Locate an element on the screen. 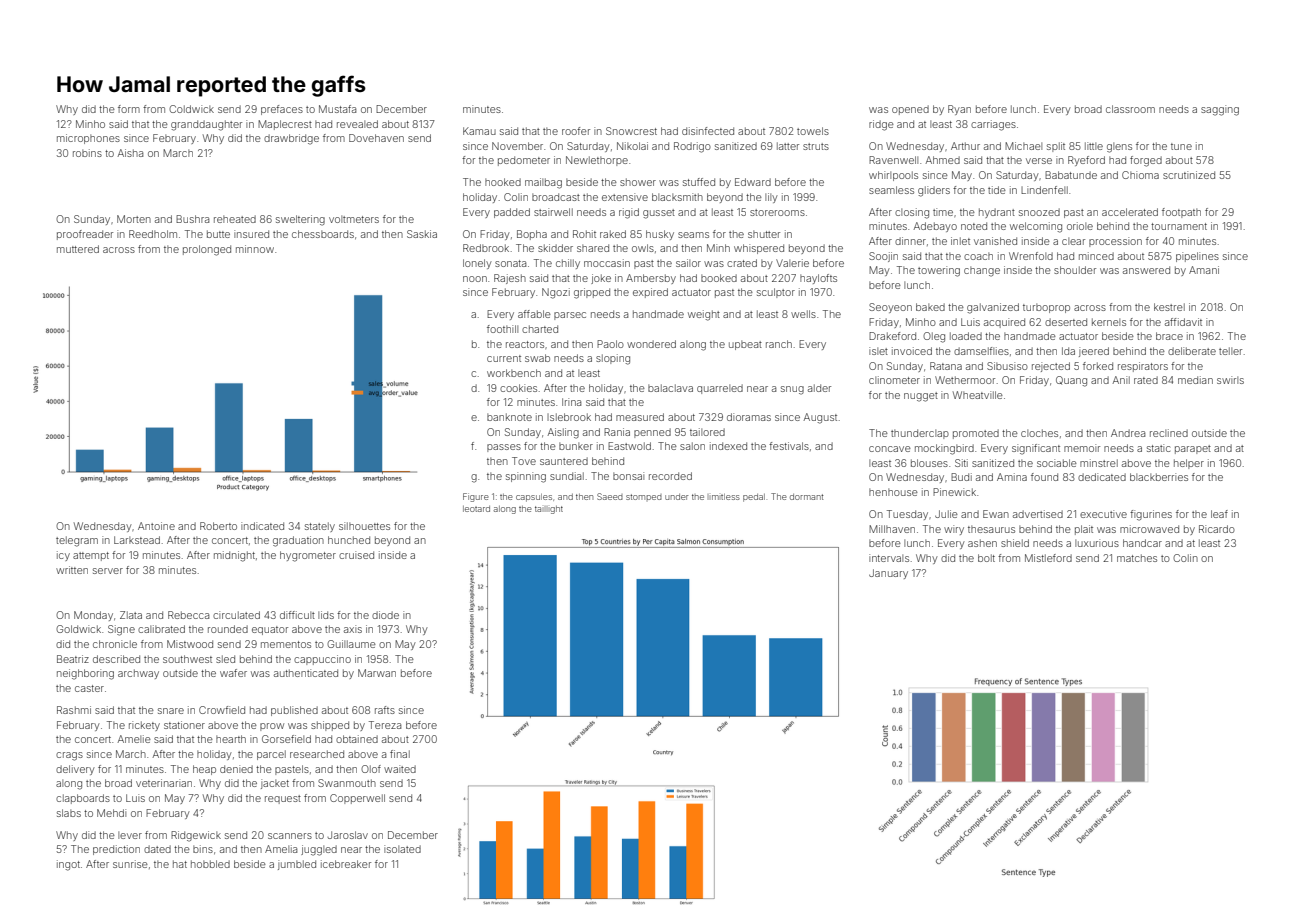 The width and height of the screenshot is (1308, 924). final is located at coordinates (400, 754).
